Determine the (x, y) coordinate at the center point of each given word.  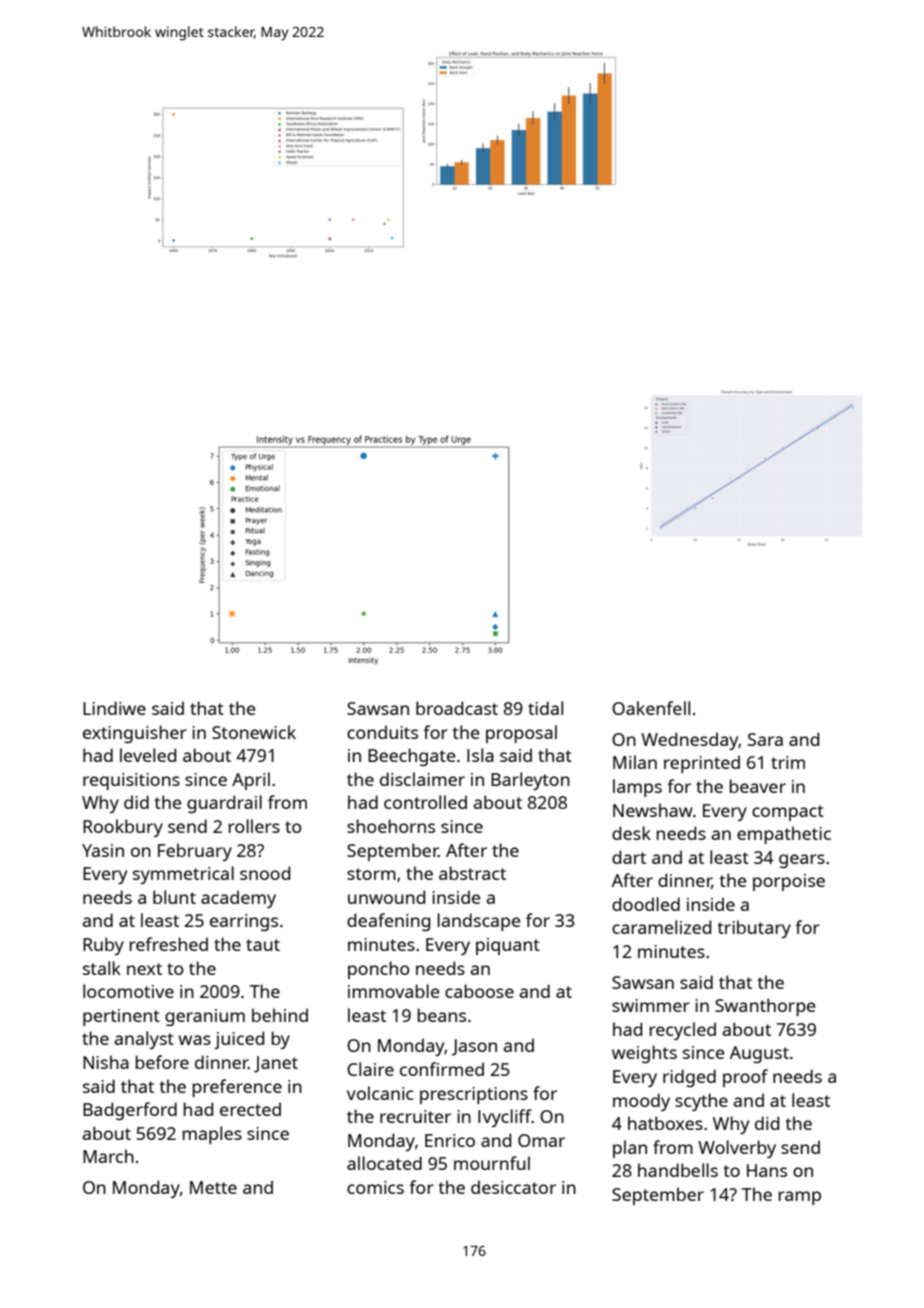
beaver (757, 786)
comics (375, 1187)
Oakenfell (651, 708)
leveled (148, 755)
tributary (754, 929)
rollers (254, 826)
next (144, 969)
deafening (388, 922)
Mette (213, 1187)
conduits (382, 732)
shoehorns (391, 826)
